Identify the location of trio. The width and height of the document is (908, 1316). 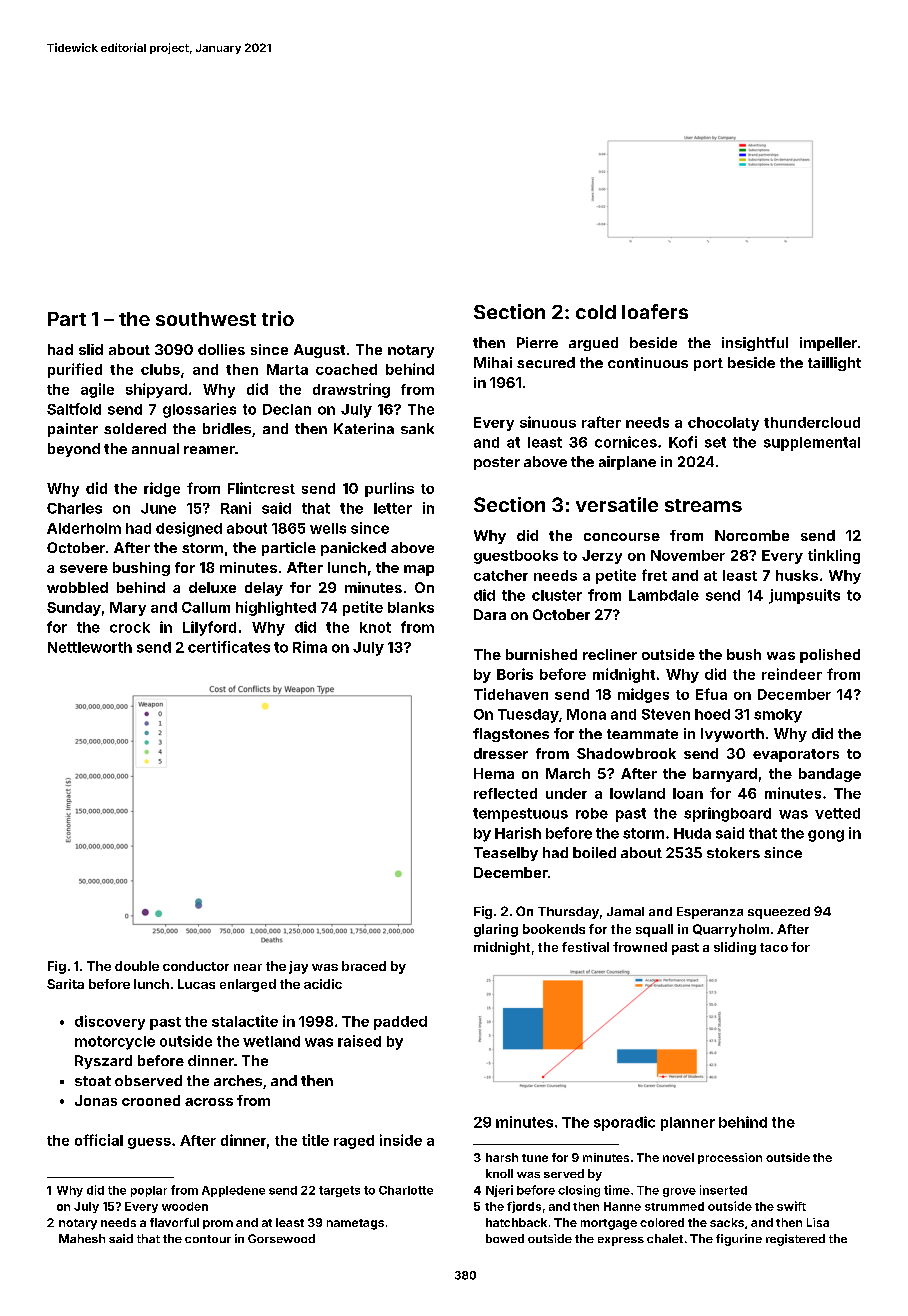
(278, 318).
